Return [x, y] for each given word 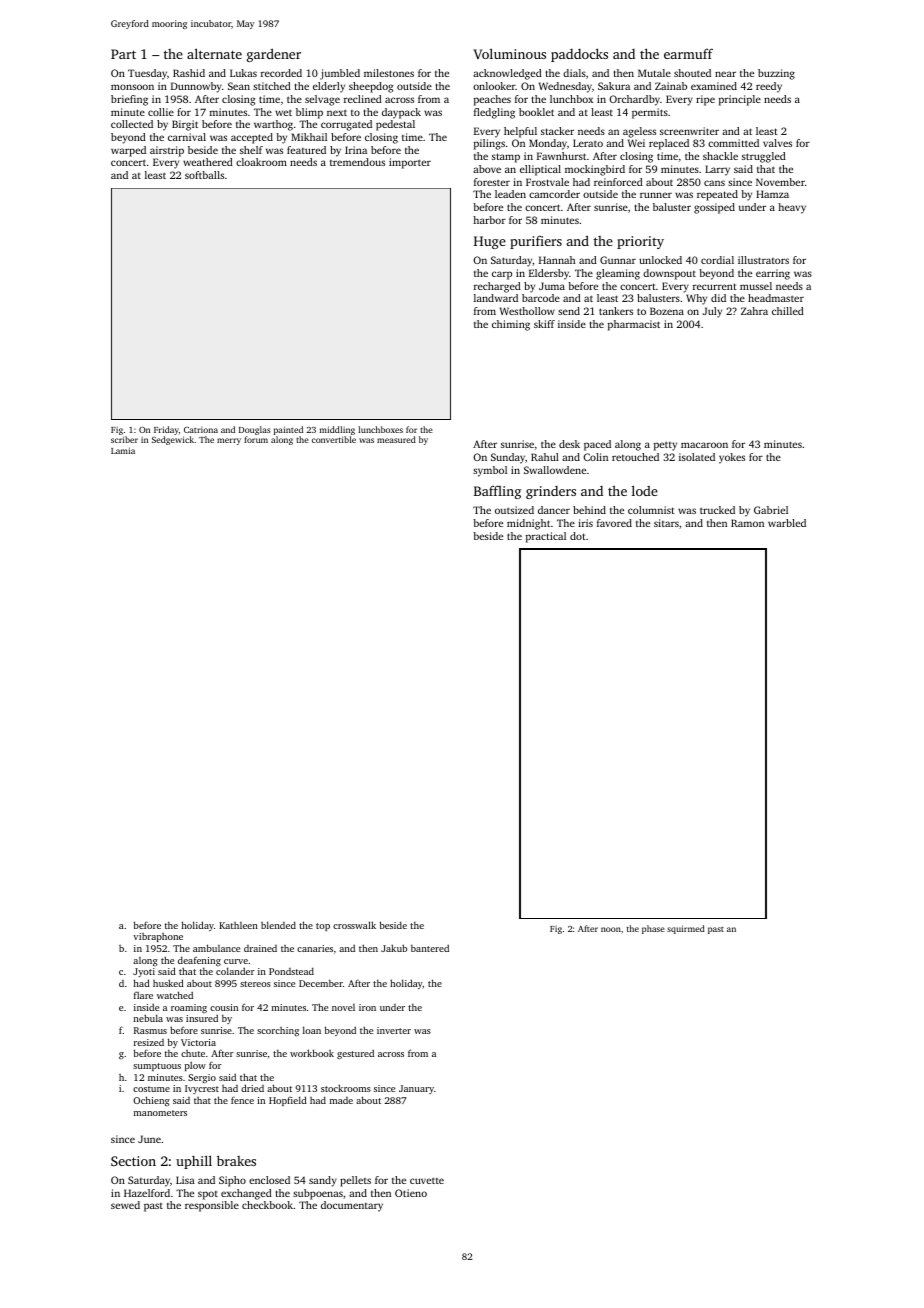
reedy [769, 87]
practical [546, 537]
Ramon [747, 523]
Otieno [411, 1193]
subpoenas [318, 1194]
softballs [204, 175]
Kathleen [238, 925]
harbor [489, 220]
